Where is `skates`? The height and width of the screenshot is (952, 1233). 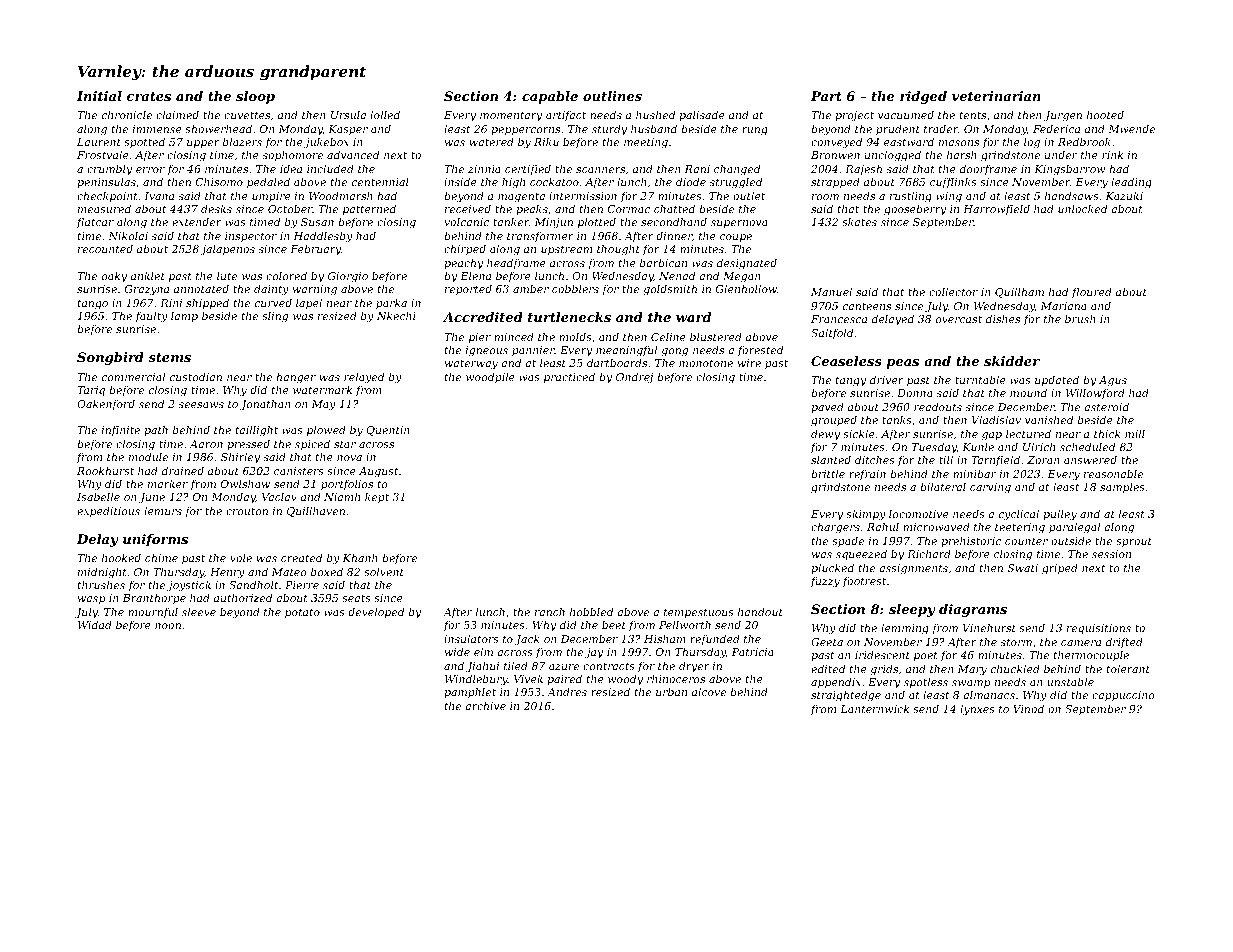 skates is located at coordinates (859, 221).
